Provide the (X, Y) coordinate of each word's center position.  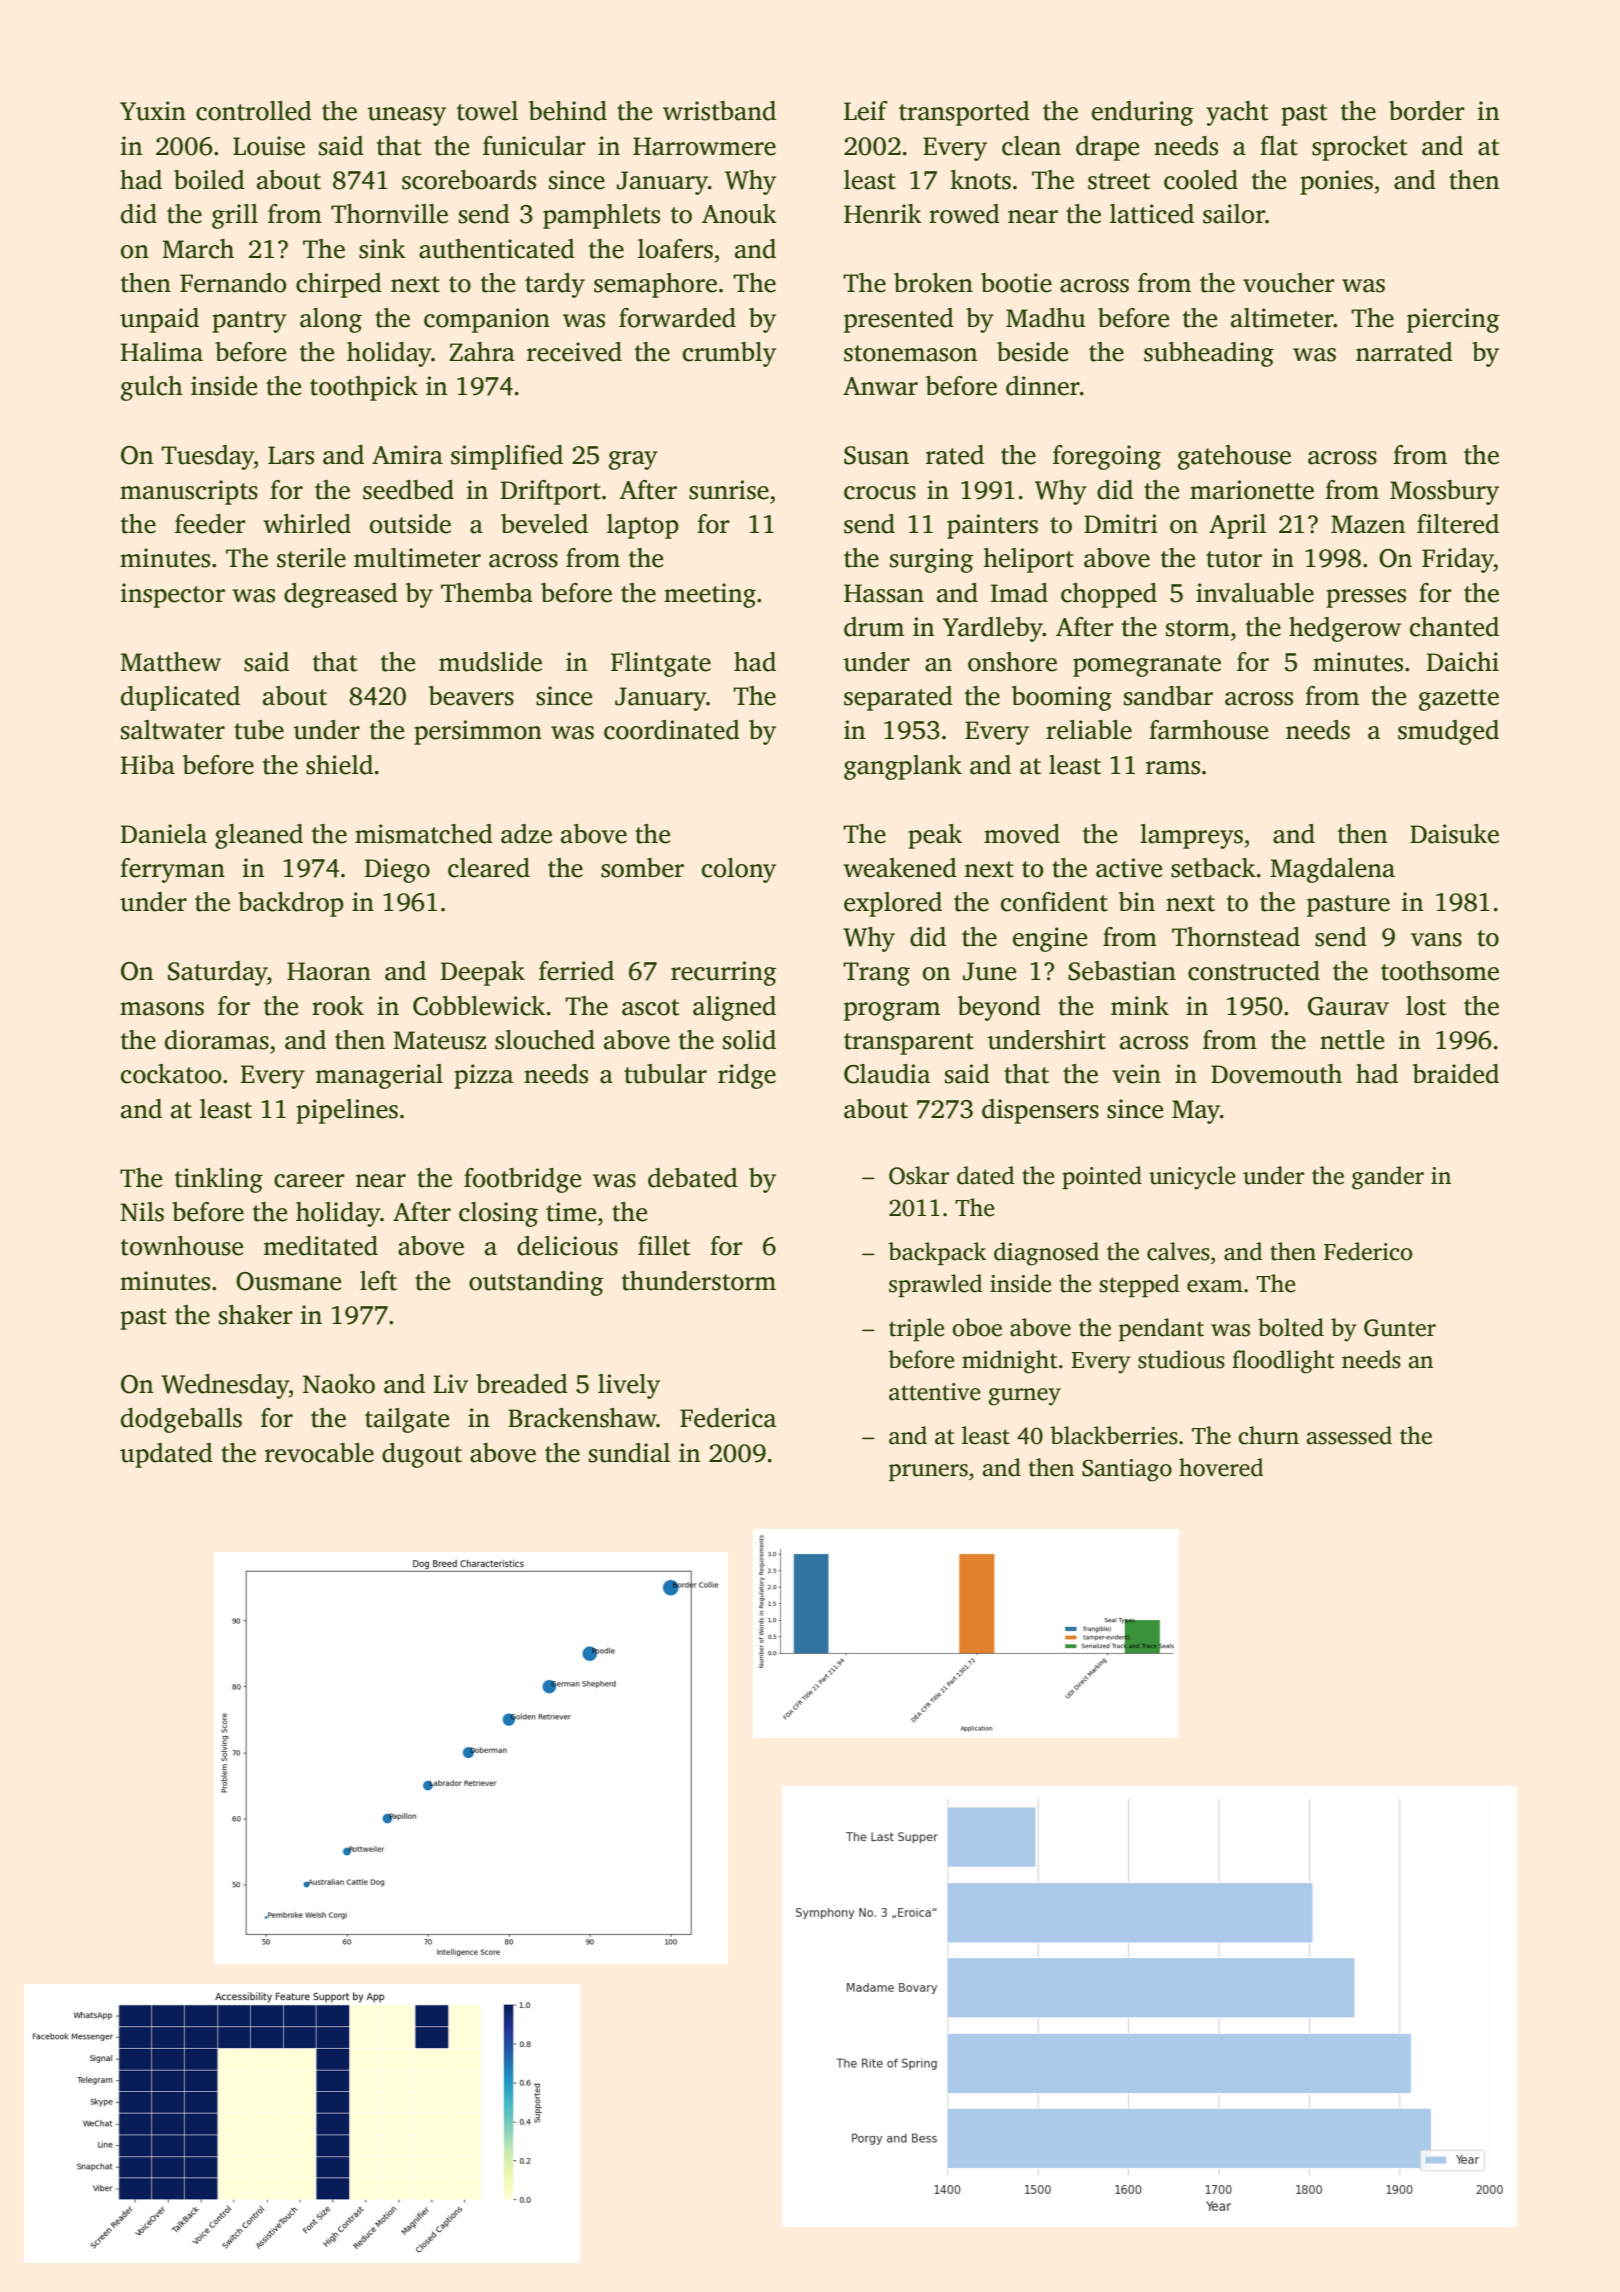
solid (749, 1040)
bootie (1016, 283)
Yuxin (153, 111)
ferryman (172, 870)
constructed (1254, 971)
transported (964, 113)
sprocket (1359, 148)
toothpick (364, 388)
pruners (928, 1472)
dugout (422, 1455)
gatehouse (1234, 457)
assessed (1349, 1435)
